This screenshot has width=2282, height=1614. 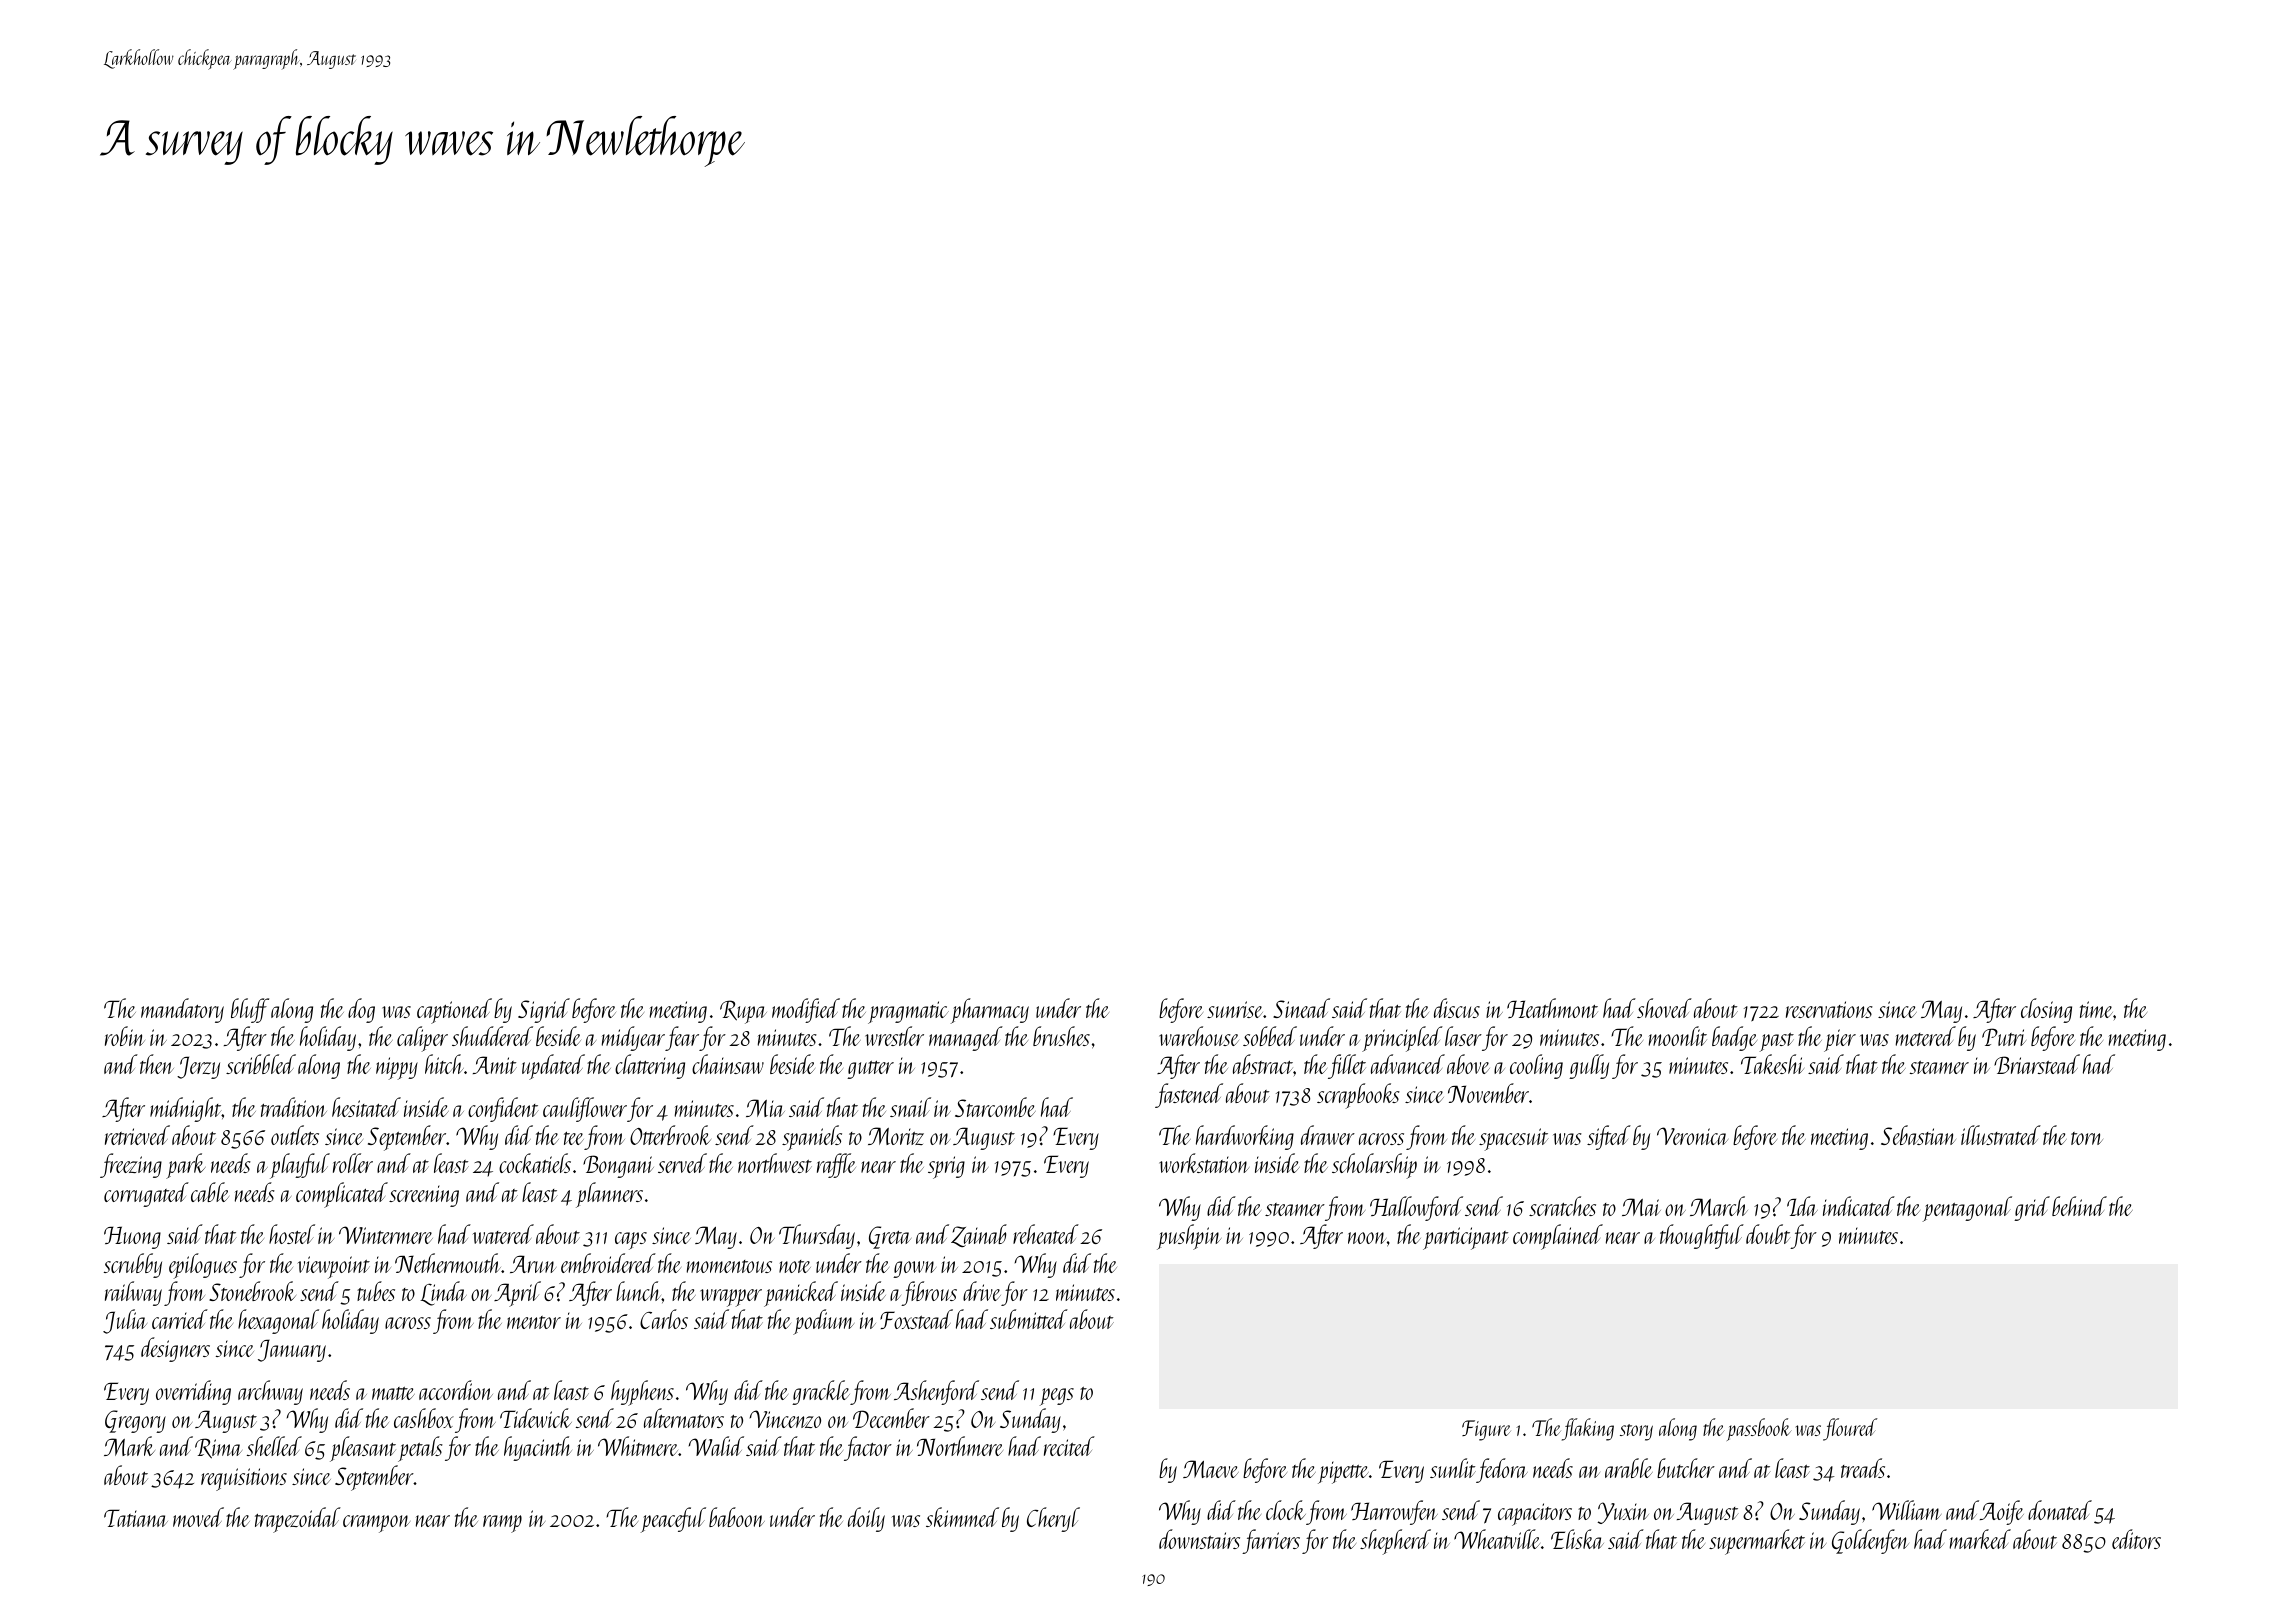 I want to click on peaceful, so click(x=673, y=1520).
